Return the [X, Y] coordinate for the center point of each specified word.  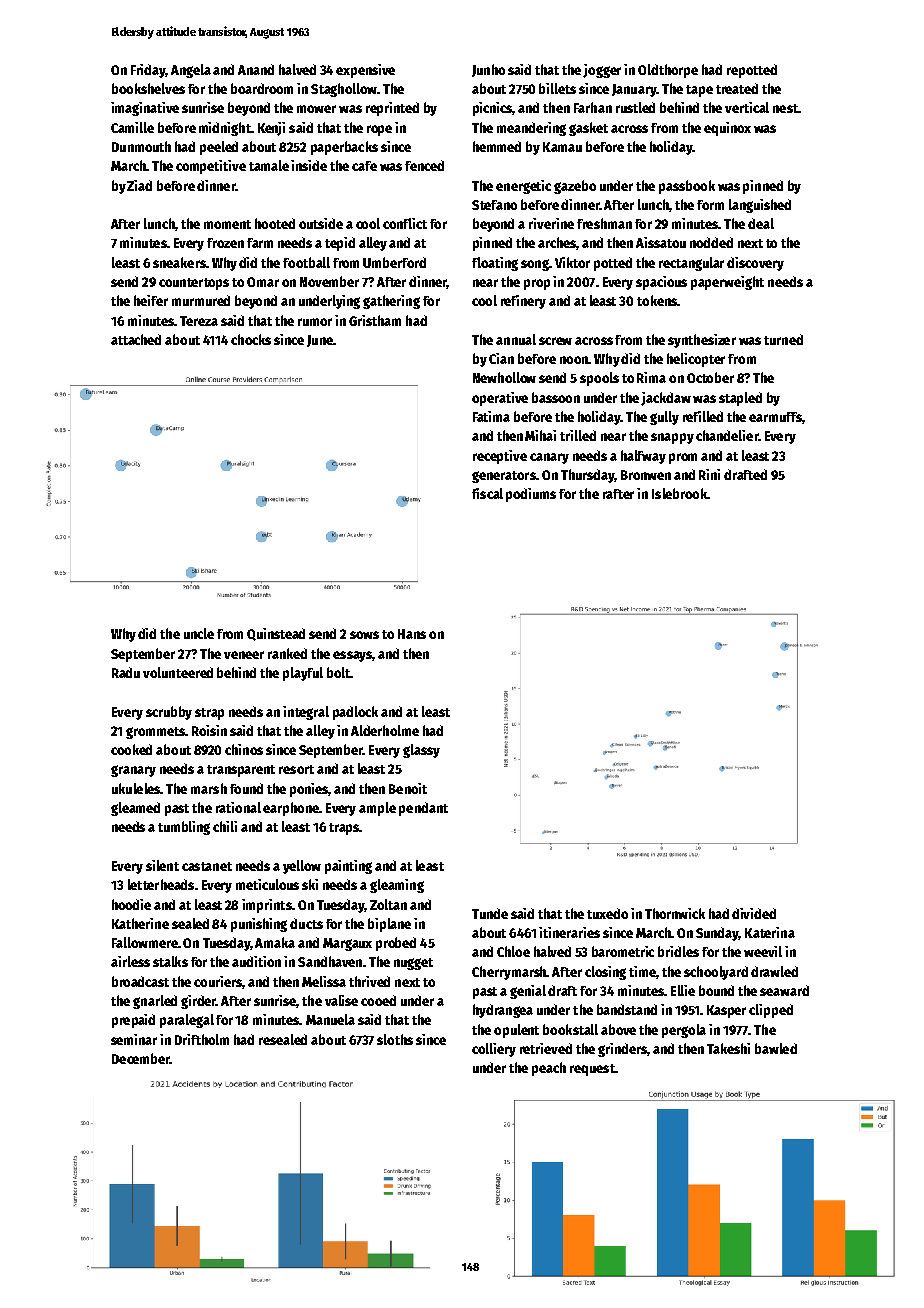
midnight [225, 129]
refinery [523, 302]
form [710, 205]
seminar [134, 1039]
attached [136, 339]
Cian [501, 358]
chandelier [727, 435]
